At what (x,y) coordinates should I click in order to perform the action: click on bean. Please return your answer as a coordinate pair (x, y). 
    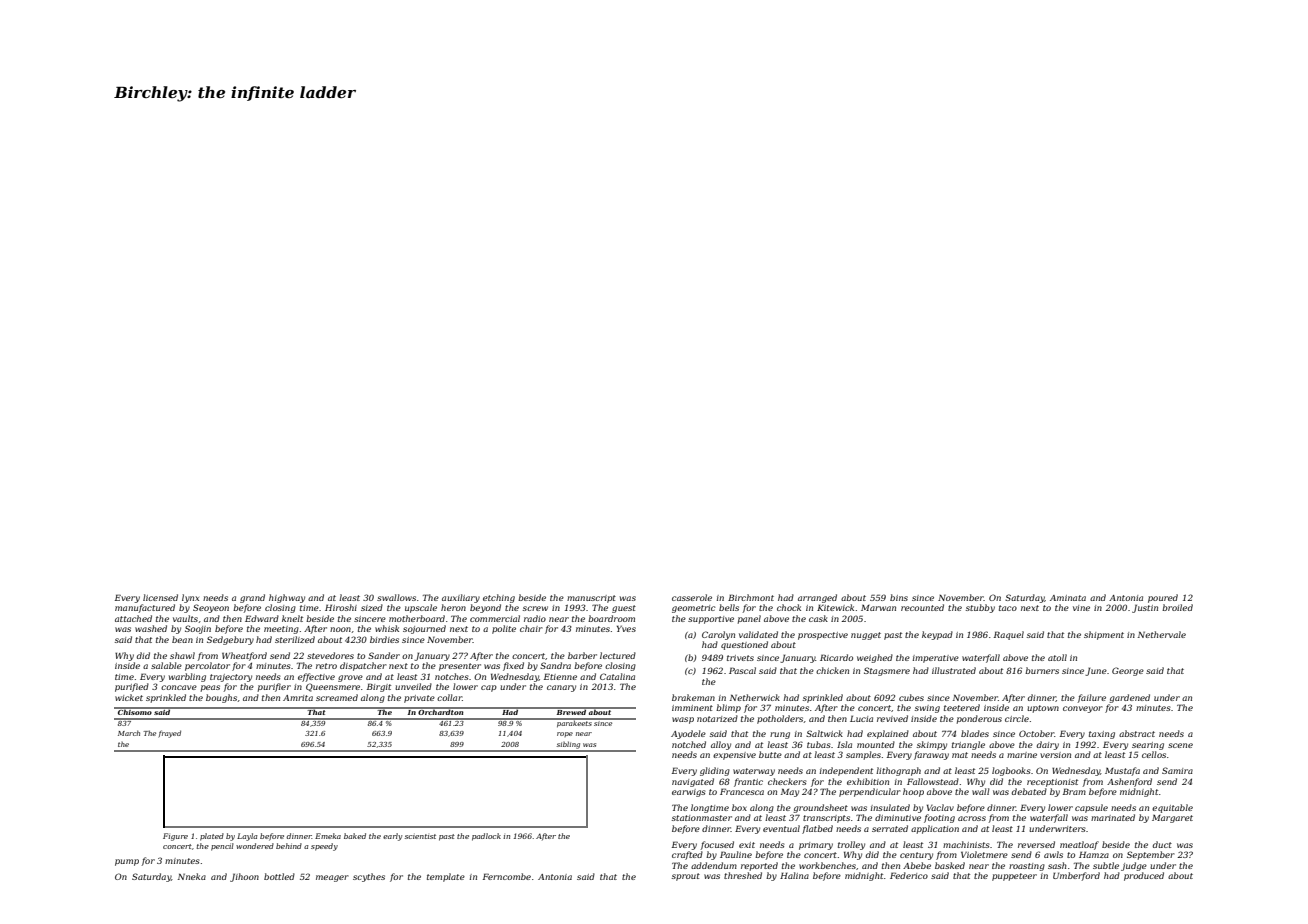
    Looking at the image, I should click on (182, 639).
